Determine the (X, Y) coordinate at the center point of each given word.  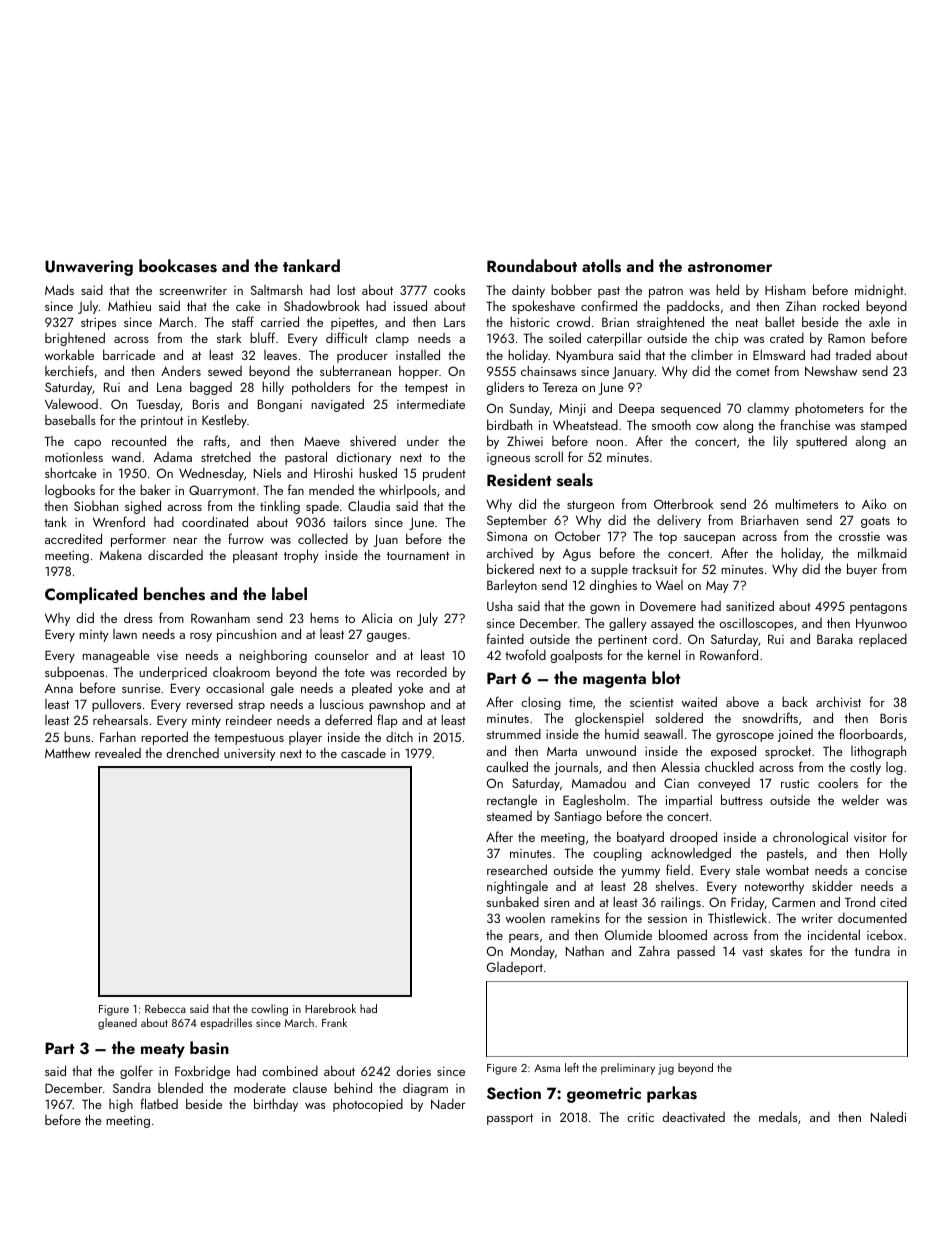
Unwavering (89, 268)
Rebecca (165, 1008)
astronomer (730, 267)
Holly (893, 854)
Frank (334, 1022)
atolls (601, 266)
